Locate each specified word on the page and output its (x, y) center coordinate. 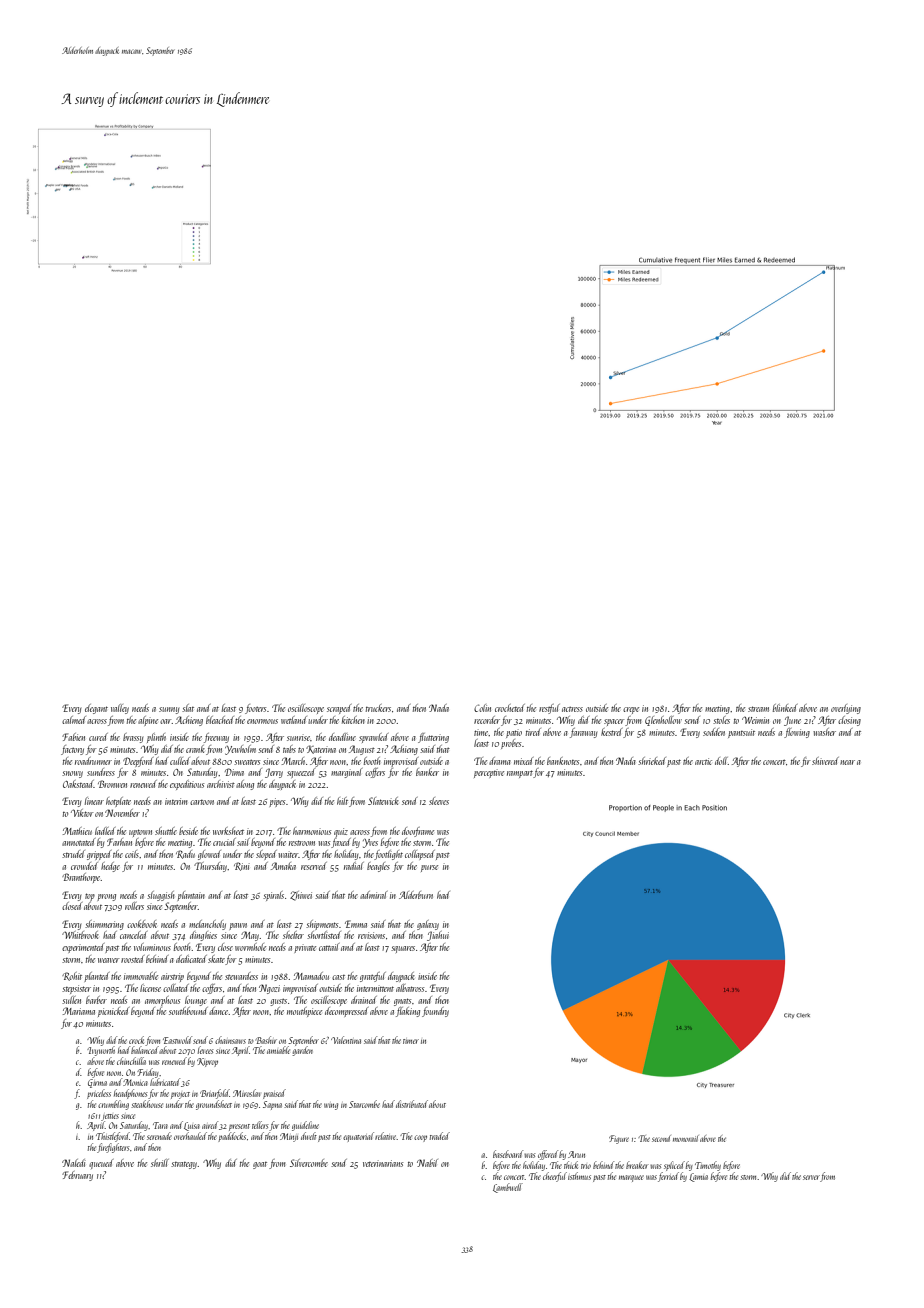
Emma (356, 924)
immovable (141, 976)
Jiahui (438, 936)
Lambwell (508, 1188)
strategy (184, 1165)
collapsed (420, 855)
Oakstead (78, 784)
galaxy (428, 925)
